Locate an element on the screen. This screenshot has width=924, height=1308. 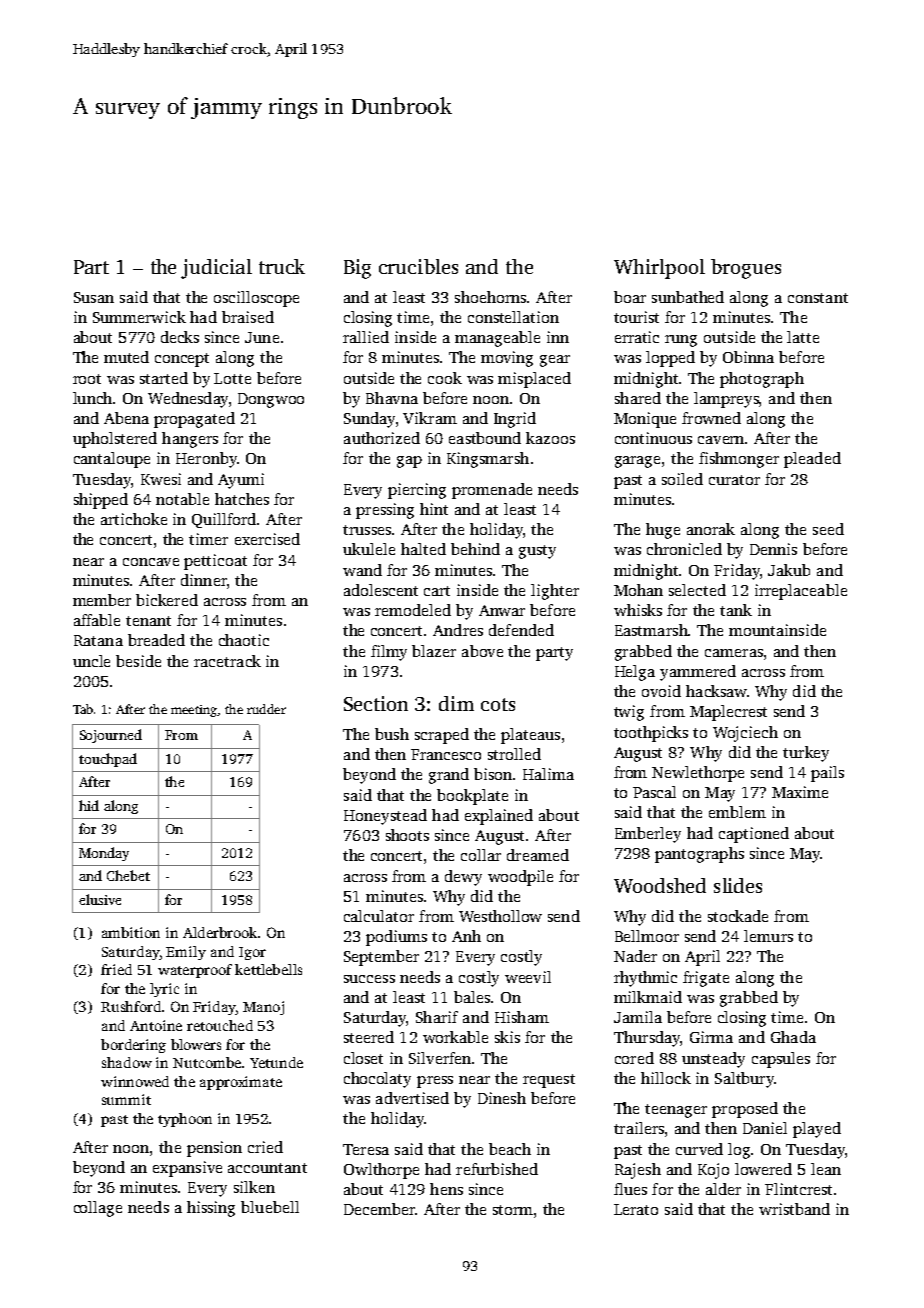
chronicled is located at coordinates (684, 549).
